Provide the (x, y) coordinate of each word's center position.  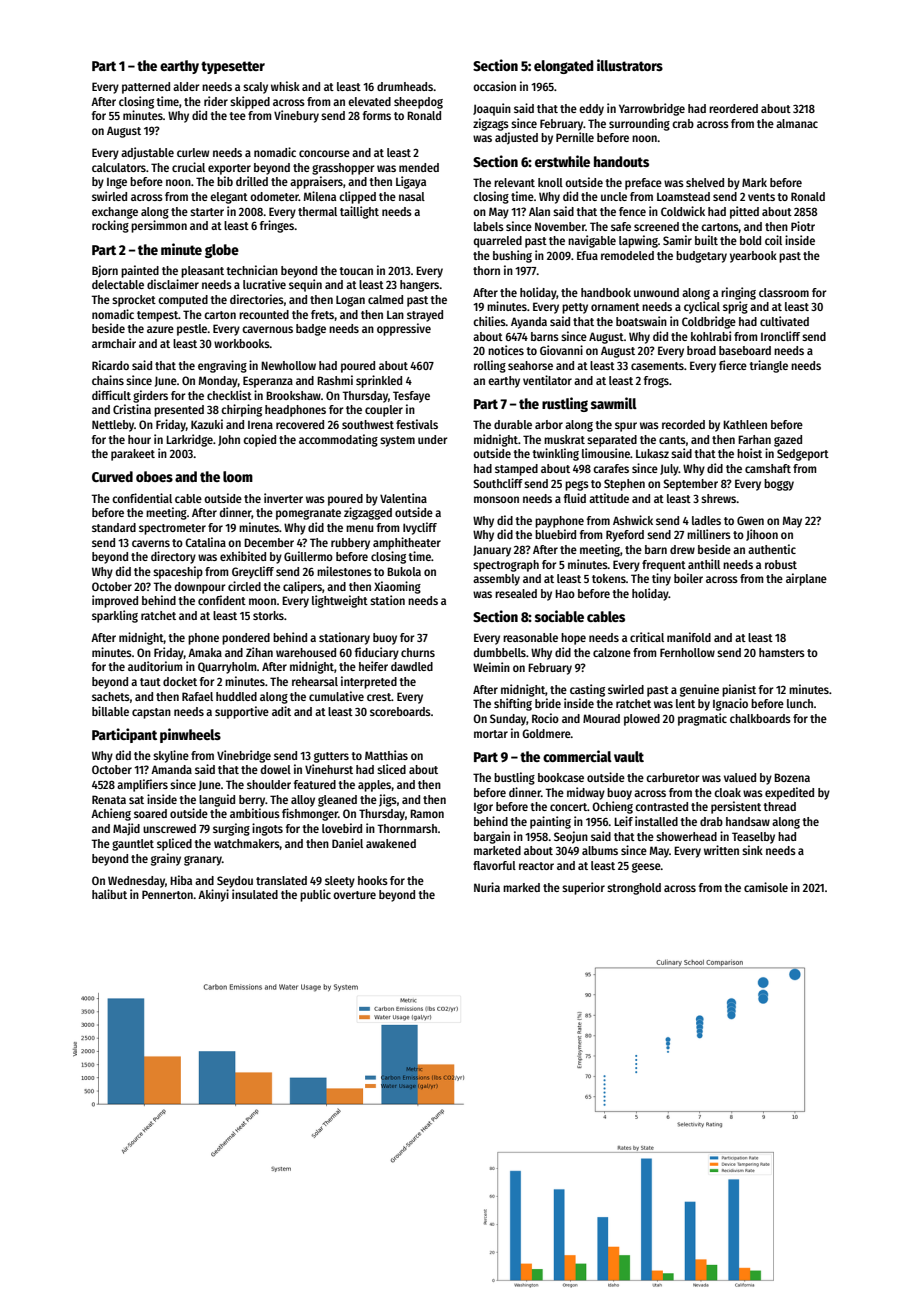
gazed (788, 441)
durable (513, 424)
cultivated (784, 321)
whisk (285, 86)
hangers (420, 286)
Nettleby (113, 426)
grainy (166, 859)
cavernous (267, 329)
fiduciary (377, 653)
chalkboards (760, 718)
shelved (705, 182)
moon (262, 601)
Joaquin (492, 109)
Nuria (487, 887)
